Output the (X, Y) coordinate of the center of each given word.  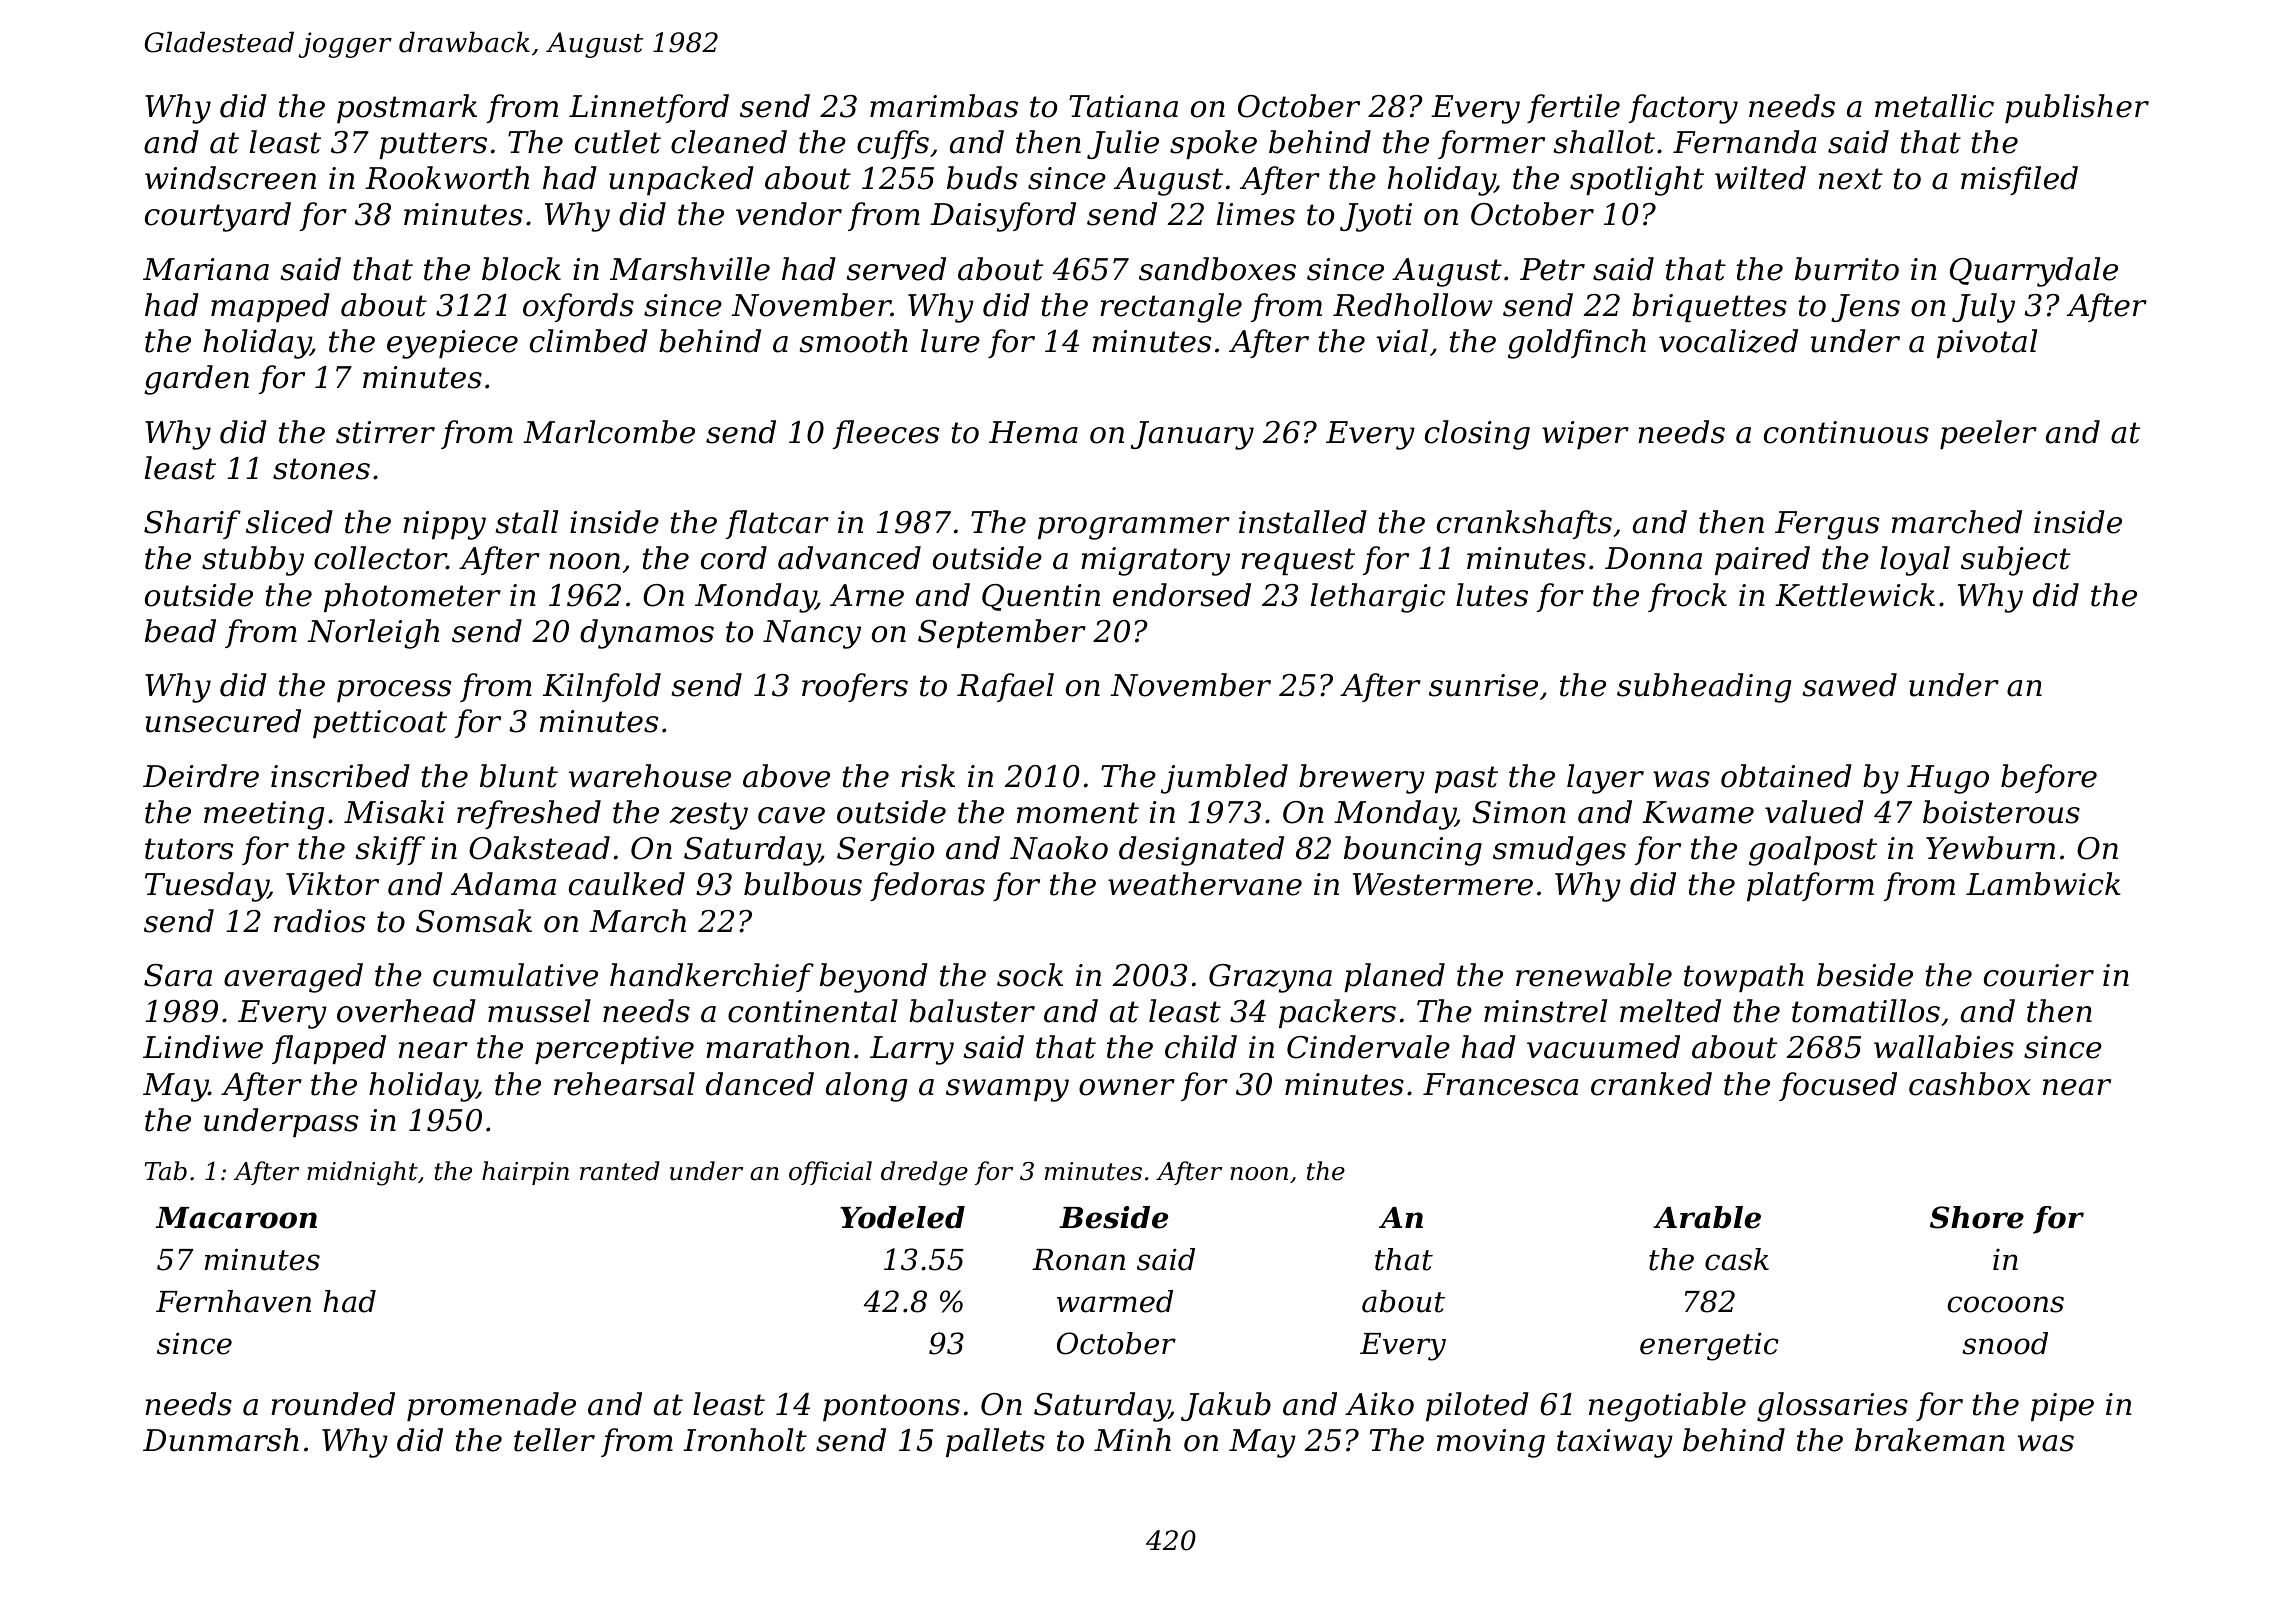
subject (2015, 561)
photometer (412, 597)
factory (1683, 109)
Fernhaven (233, 1301)
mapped (270, 307)
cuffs (893, 144)
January (1192, 435)
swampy (1007, 1090)
